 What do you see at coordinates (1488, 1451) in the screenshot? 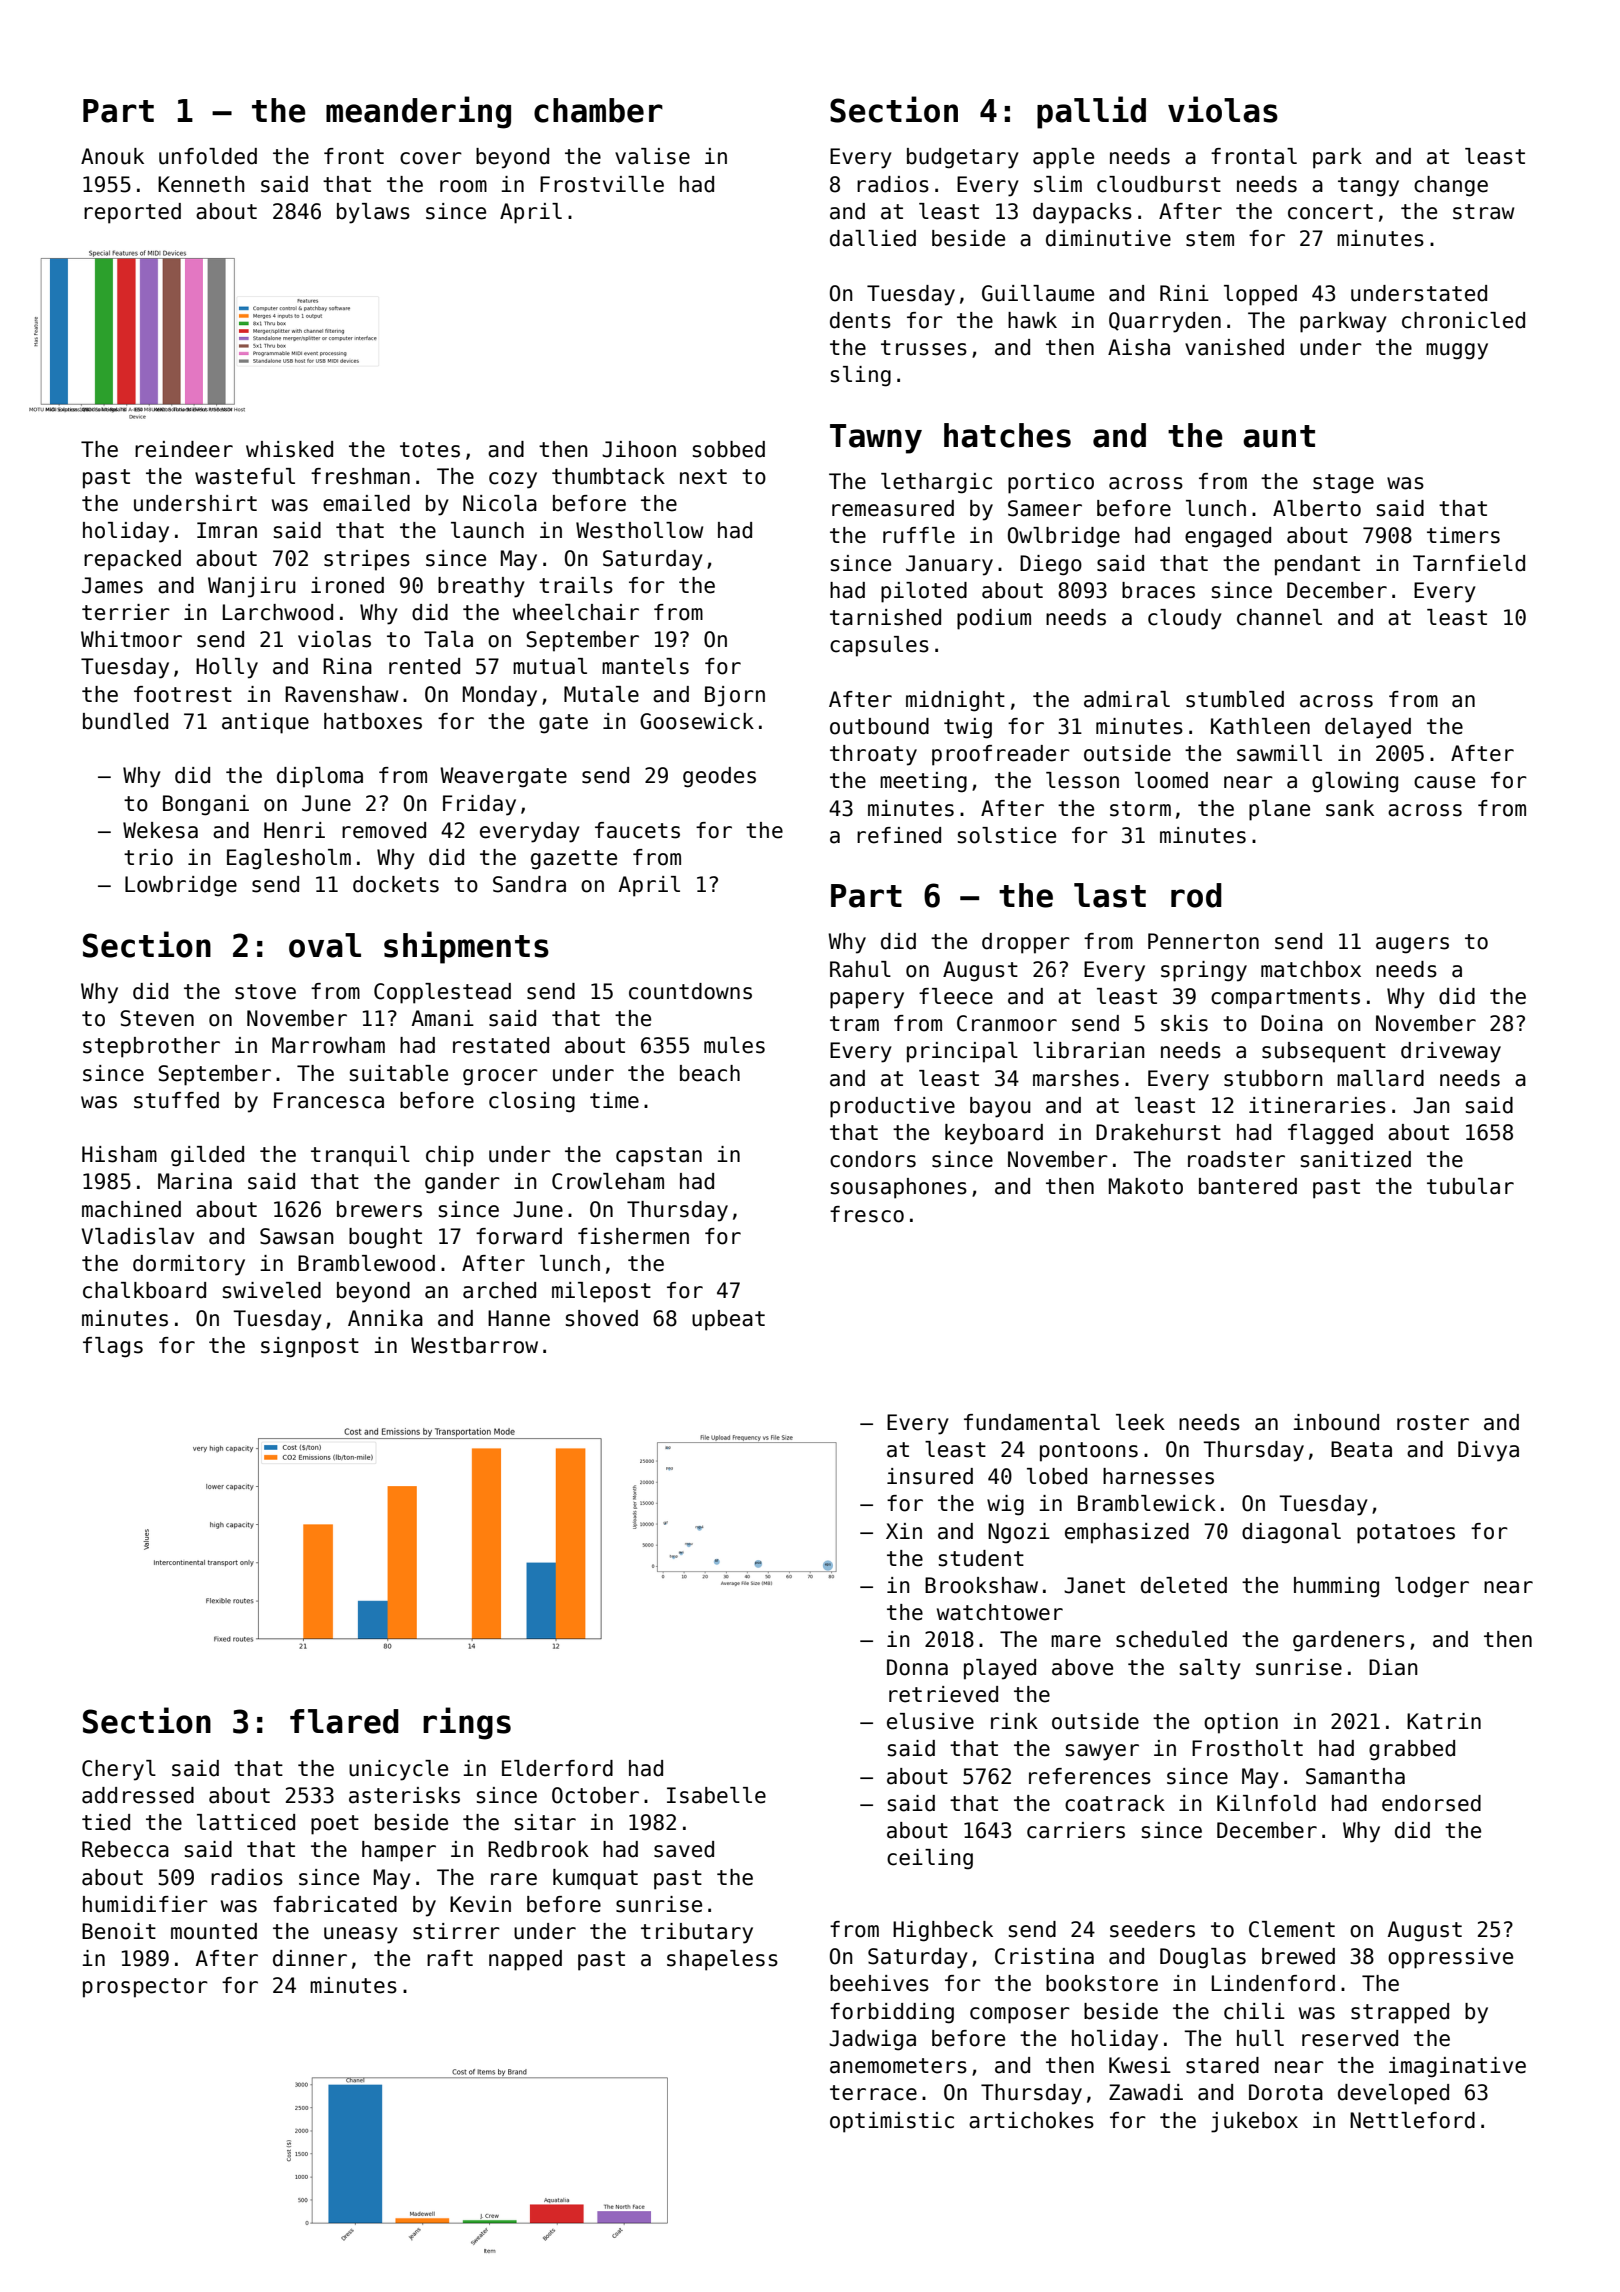
I see `Divya` at bounding box center [1488, 1451].
